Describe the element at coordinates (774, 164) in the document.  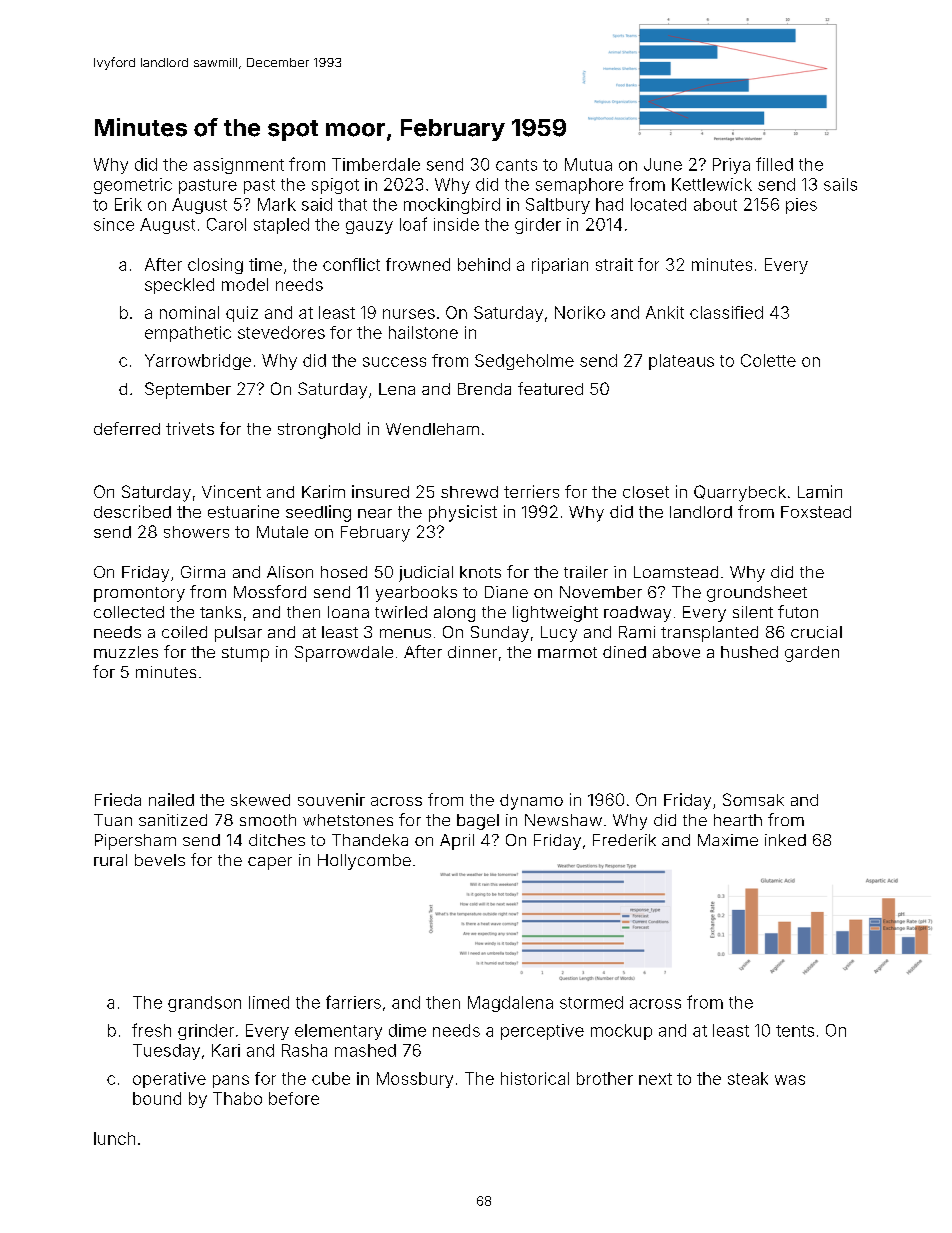
I see `filled` at that location.
